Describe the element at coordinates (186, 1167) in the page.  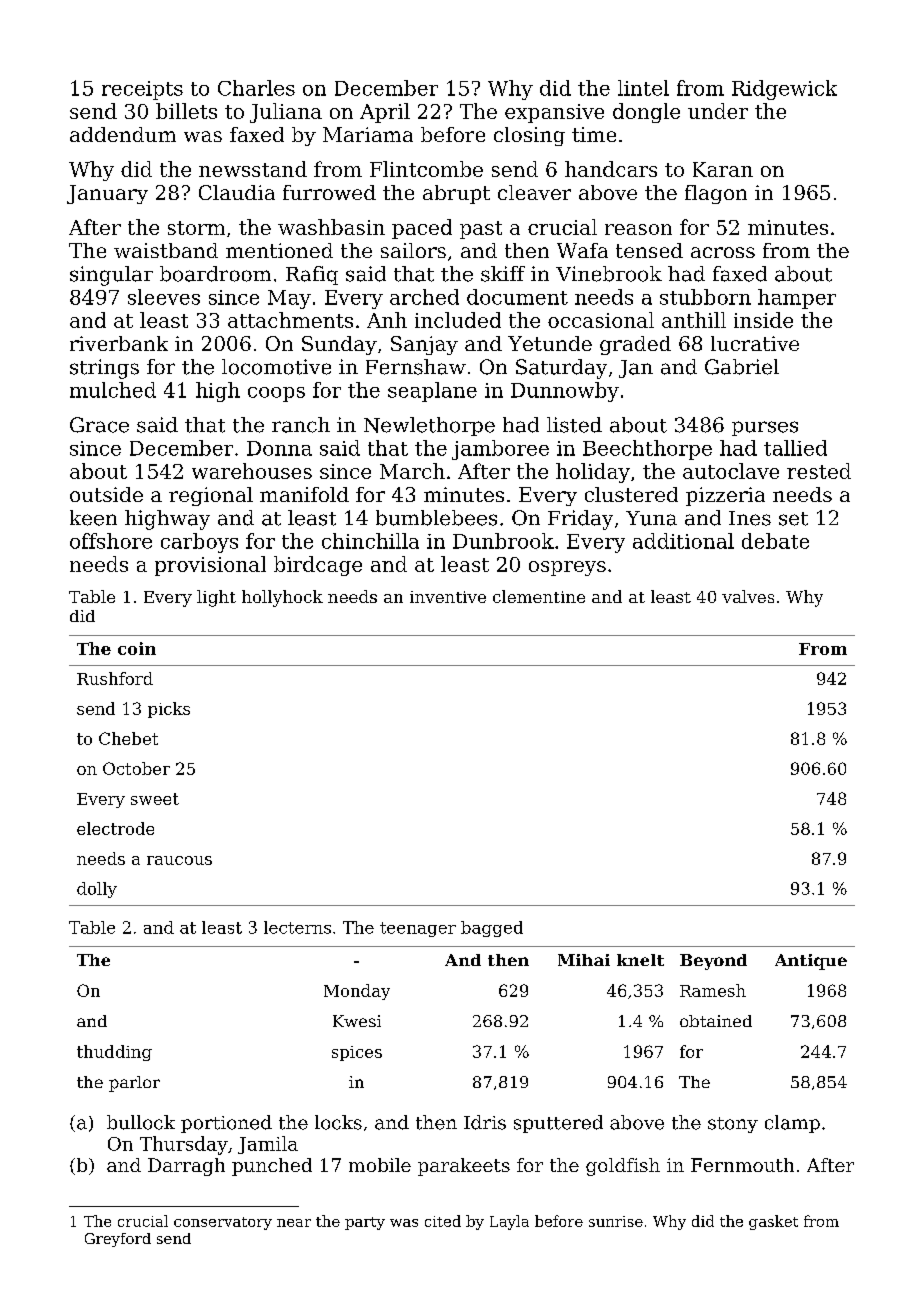
I see `Darragh` at that location.
